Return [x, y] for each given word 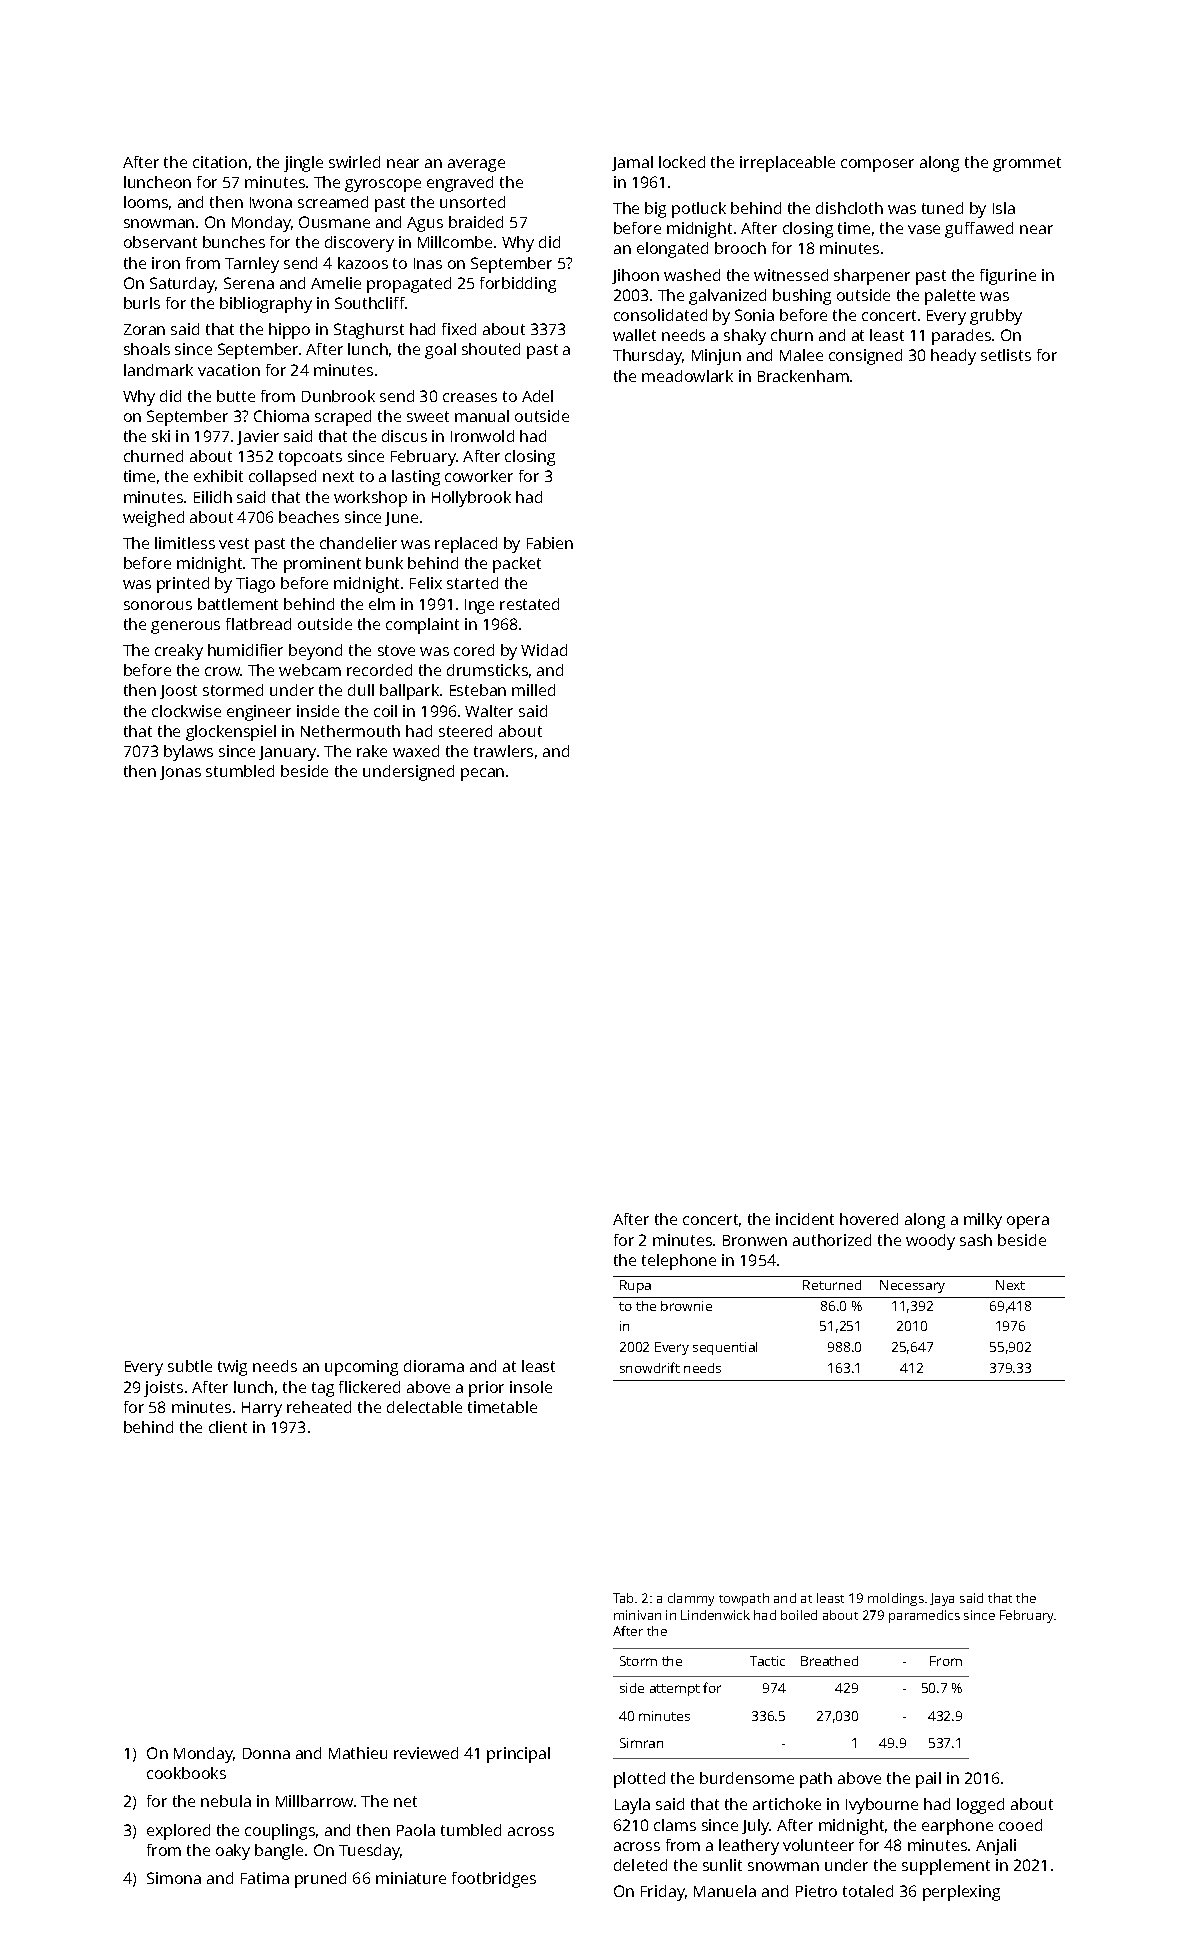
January [287, 753]
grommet [1027, 164]
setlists [1006, 355]
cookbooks [186, 1773]
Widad [544, 650]
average [476, 165]
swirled [354, 162]
